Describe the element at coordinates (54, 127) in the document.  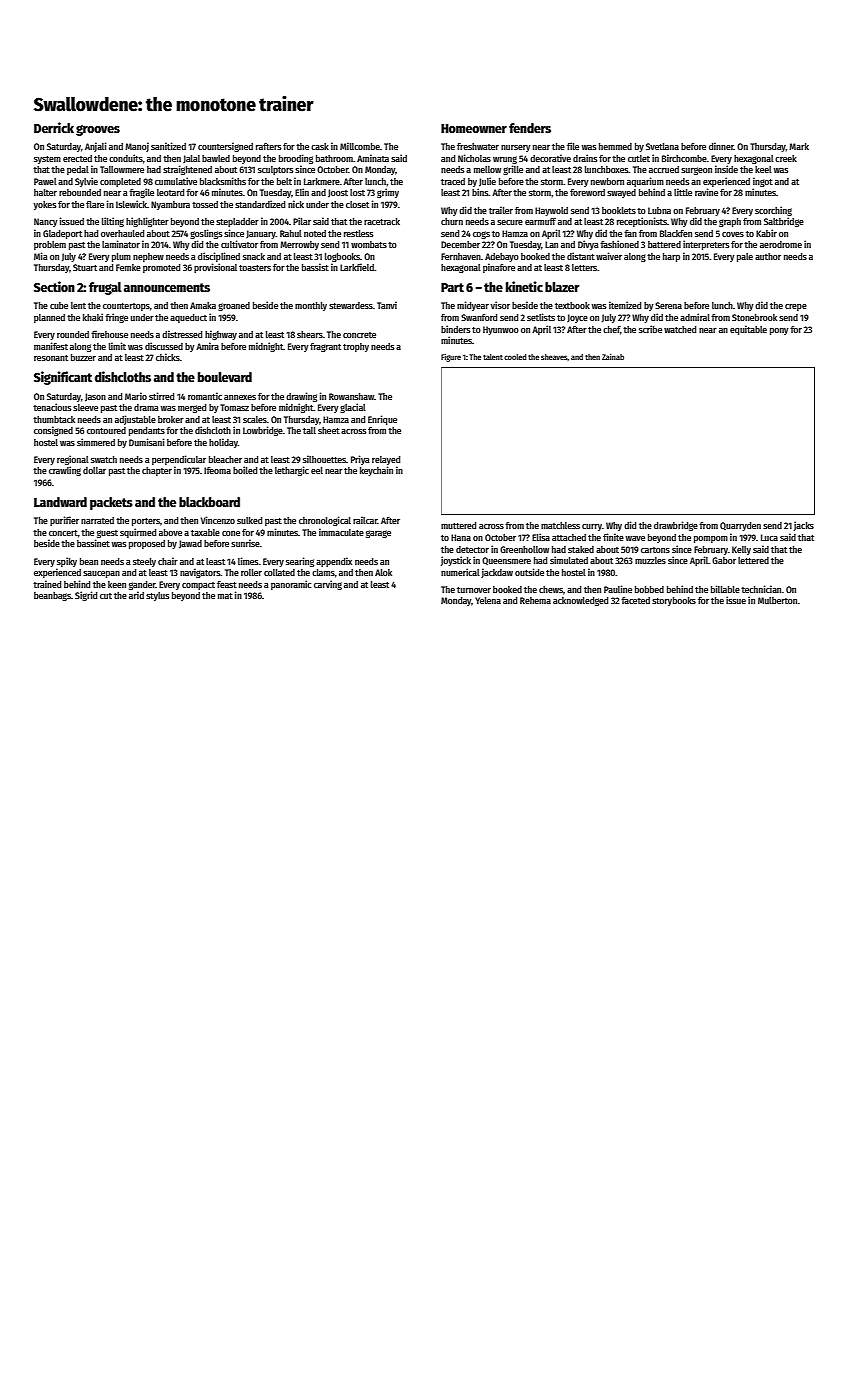
I see `Derrick` at that location.
